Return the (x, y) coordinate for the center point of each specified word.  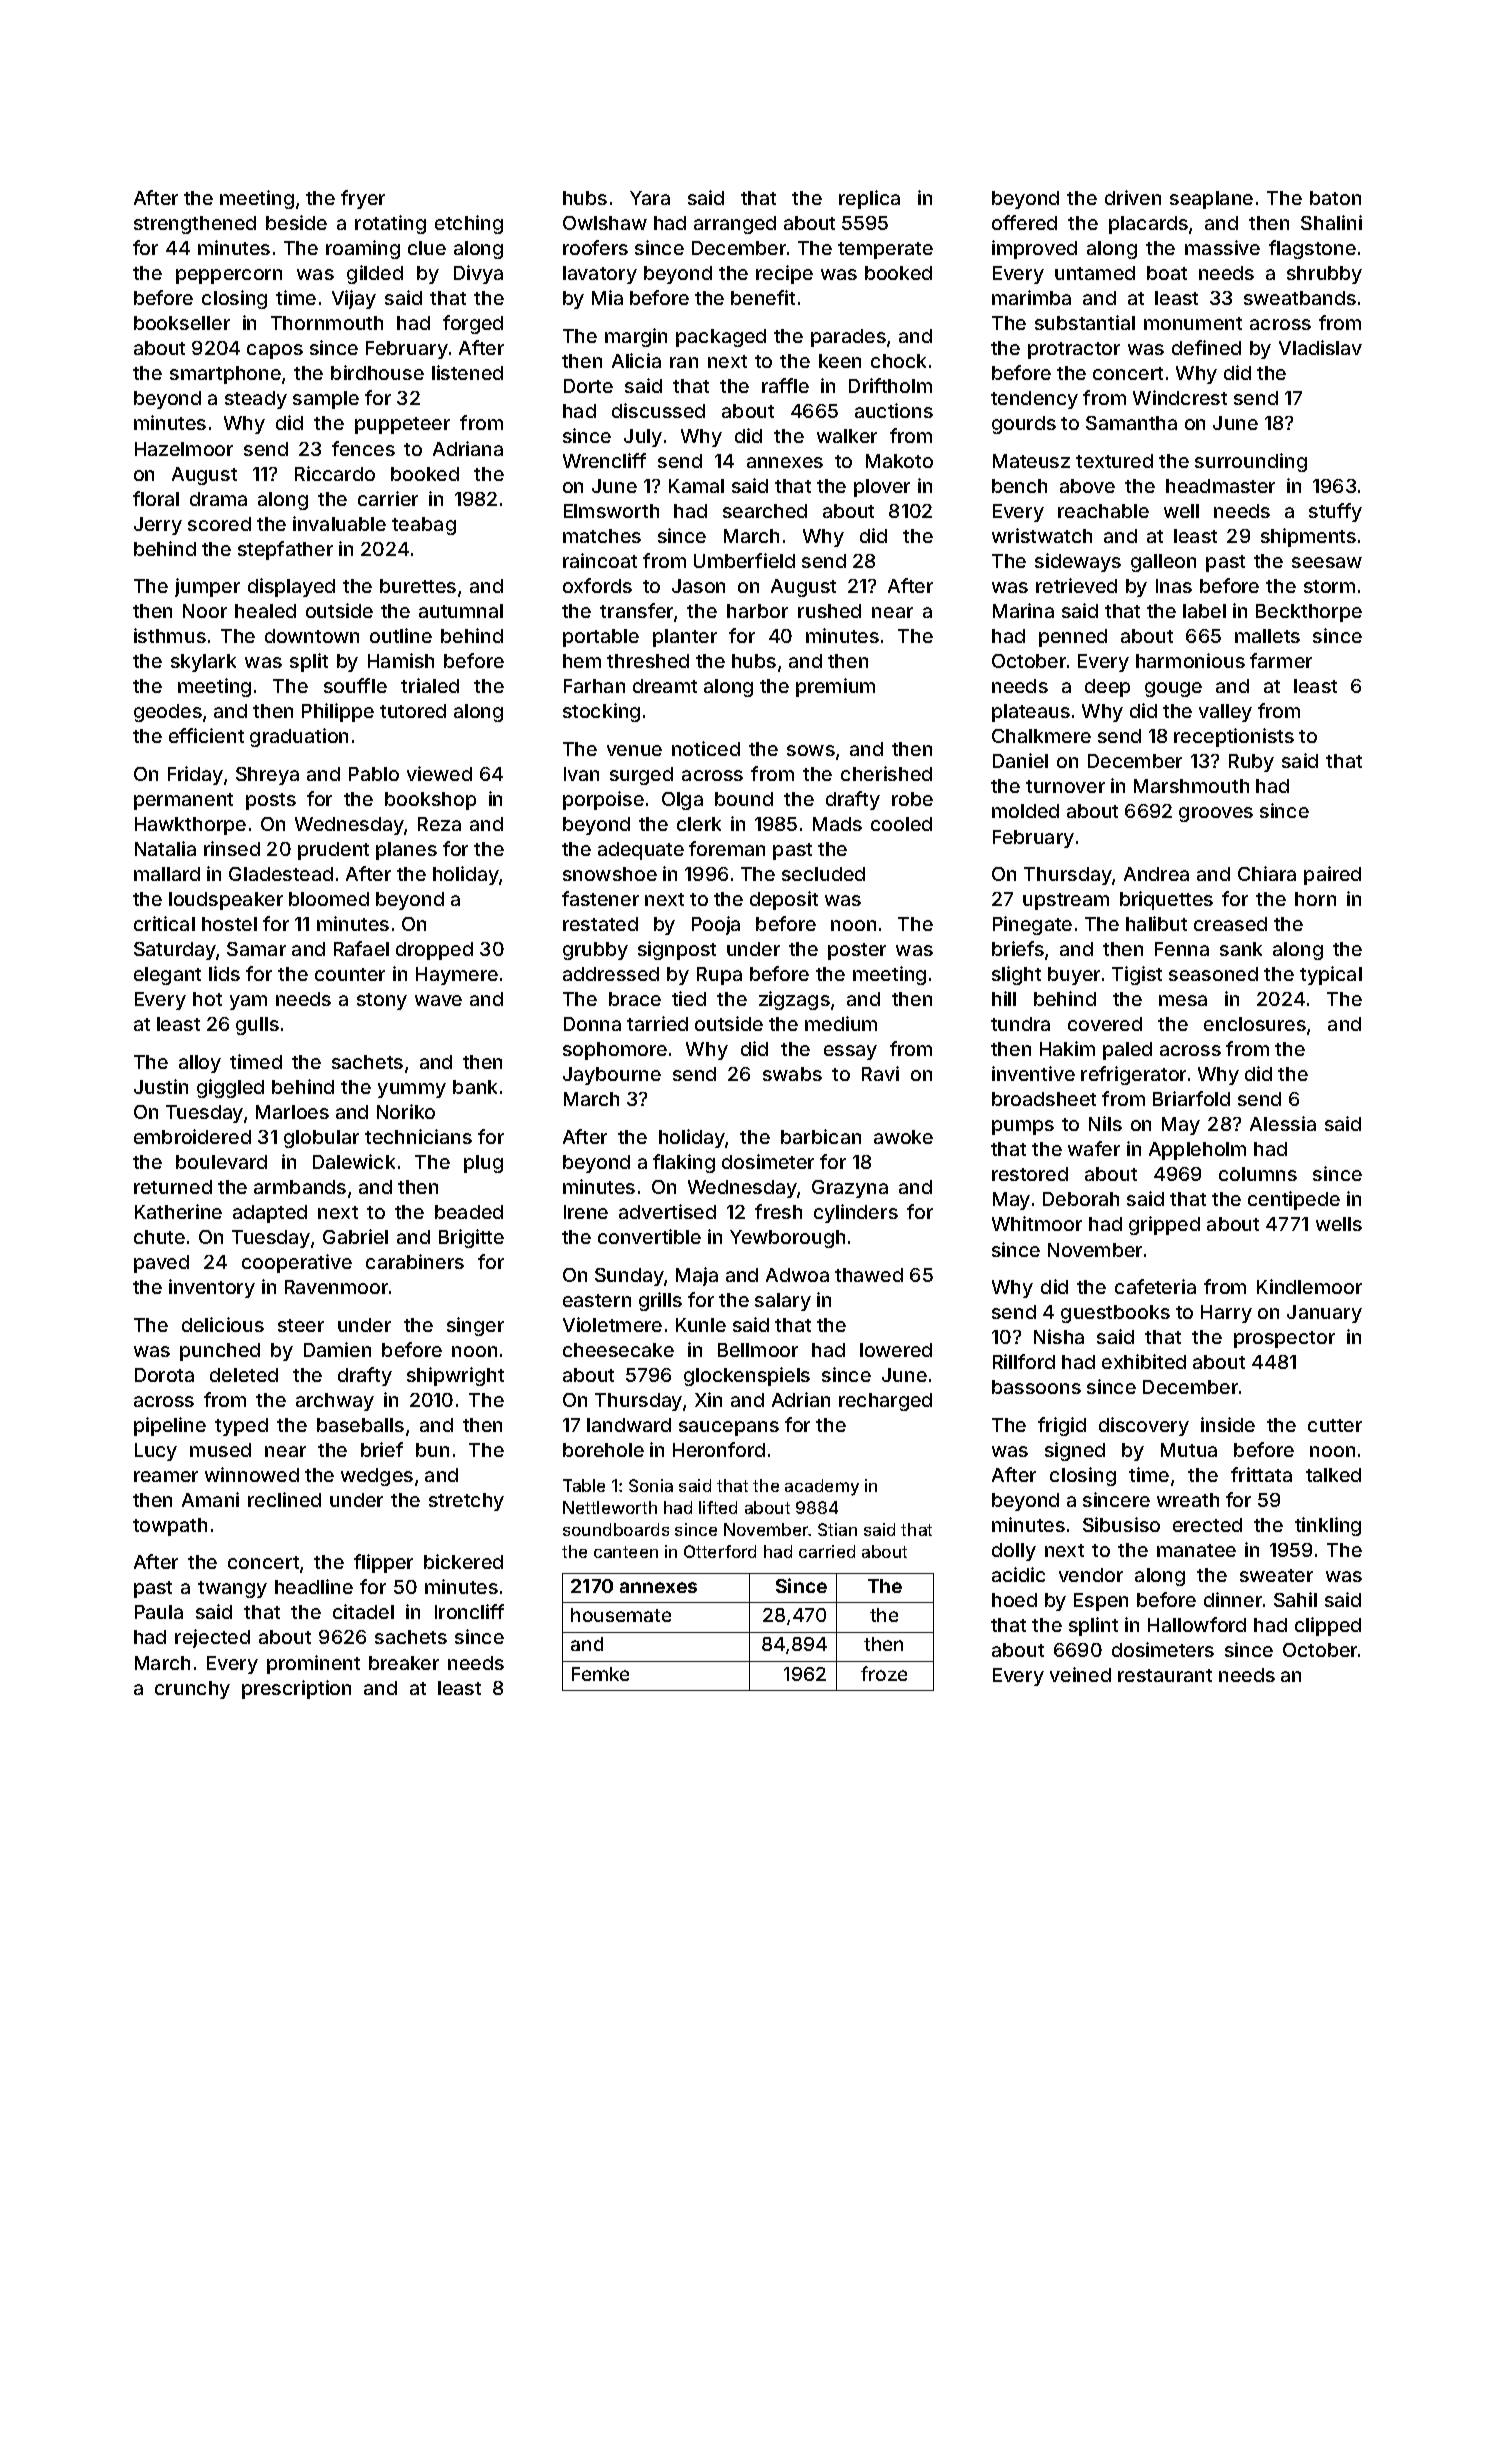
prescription (296, 1689)
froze (884, 1673)
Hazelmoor (184, 449)
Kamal (696, 486)
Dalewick (354, 1161)
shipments (1308, 537)
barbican (821, 1136)
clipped (1328, 1626)
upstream (1066, 901)
